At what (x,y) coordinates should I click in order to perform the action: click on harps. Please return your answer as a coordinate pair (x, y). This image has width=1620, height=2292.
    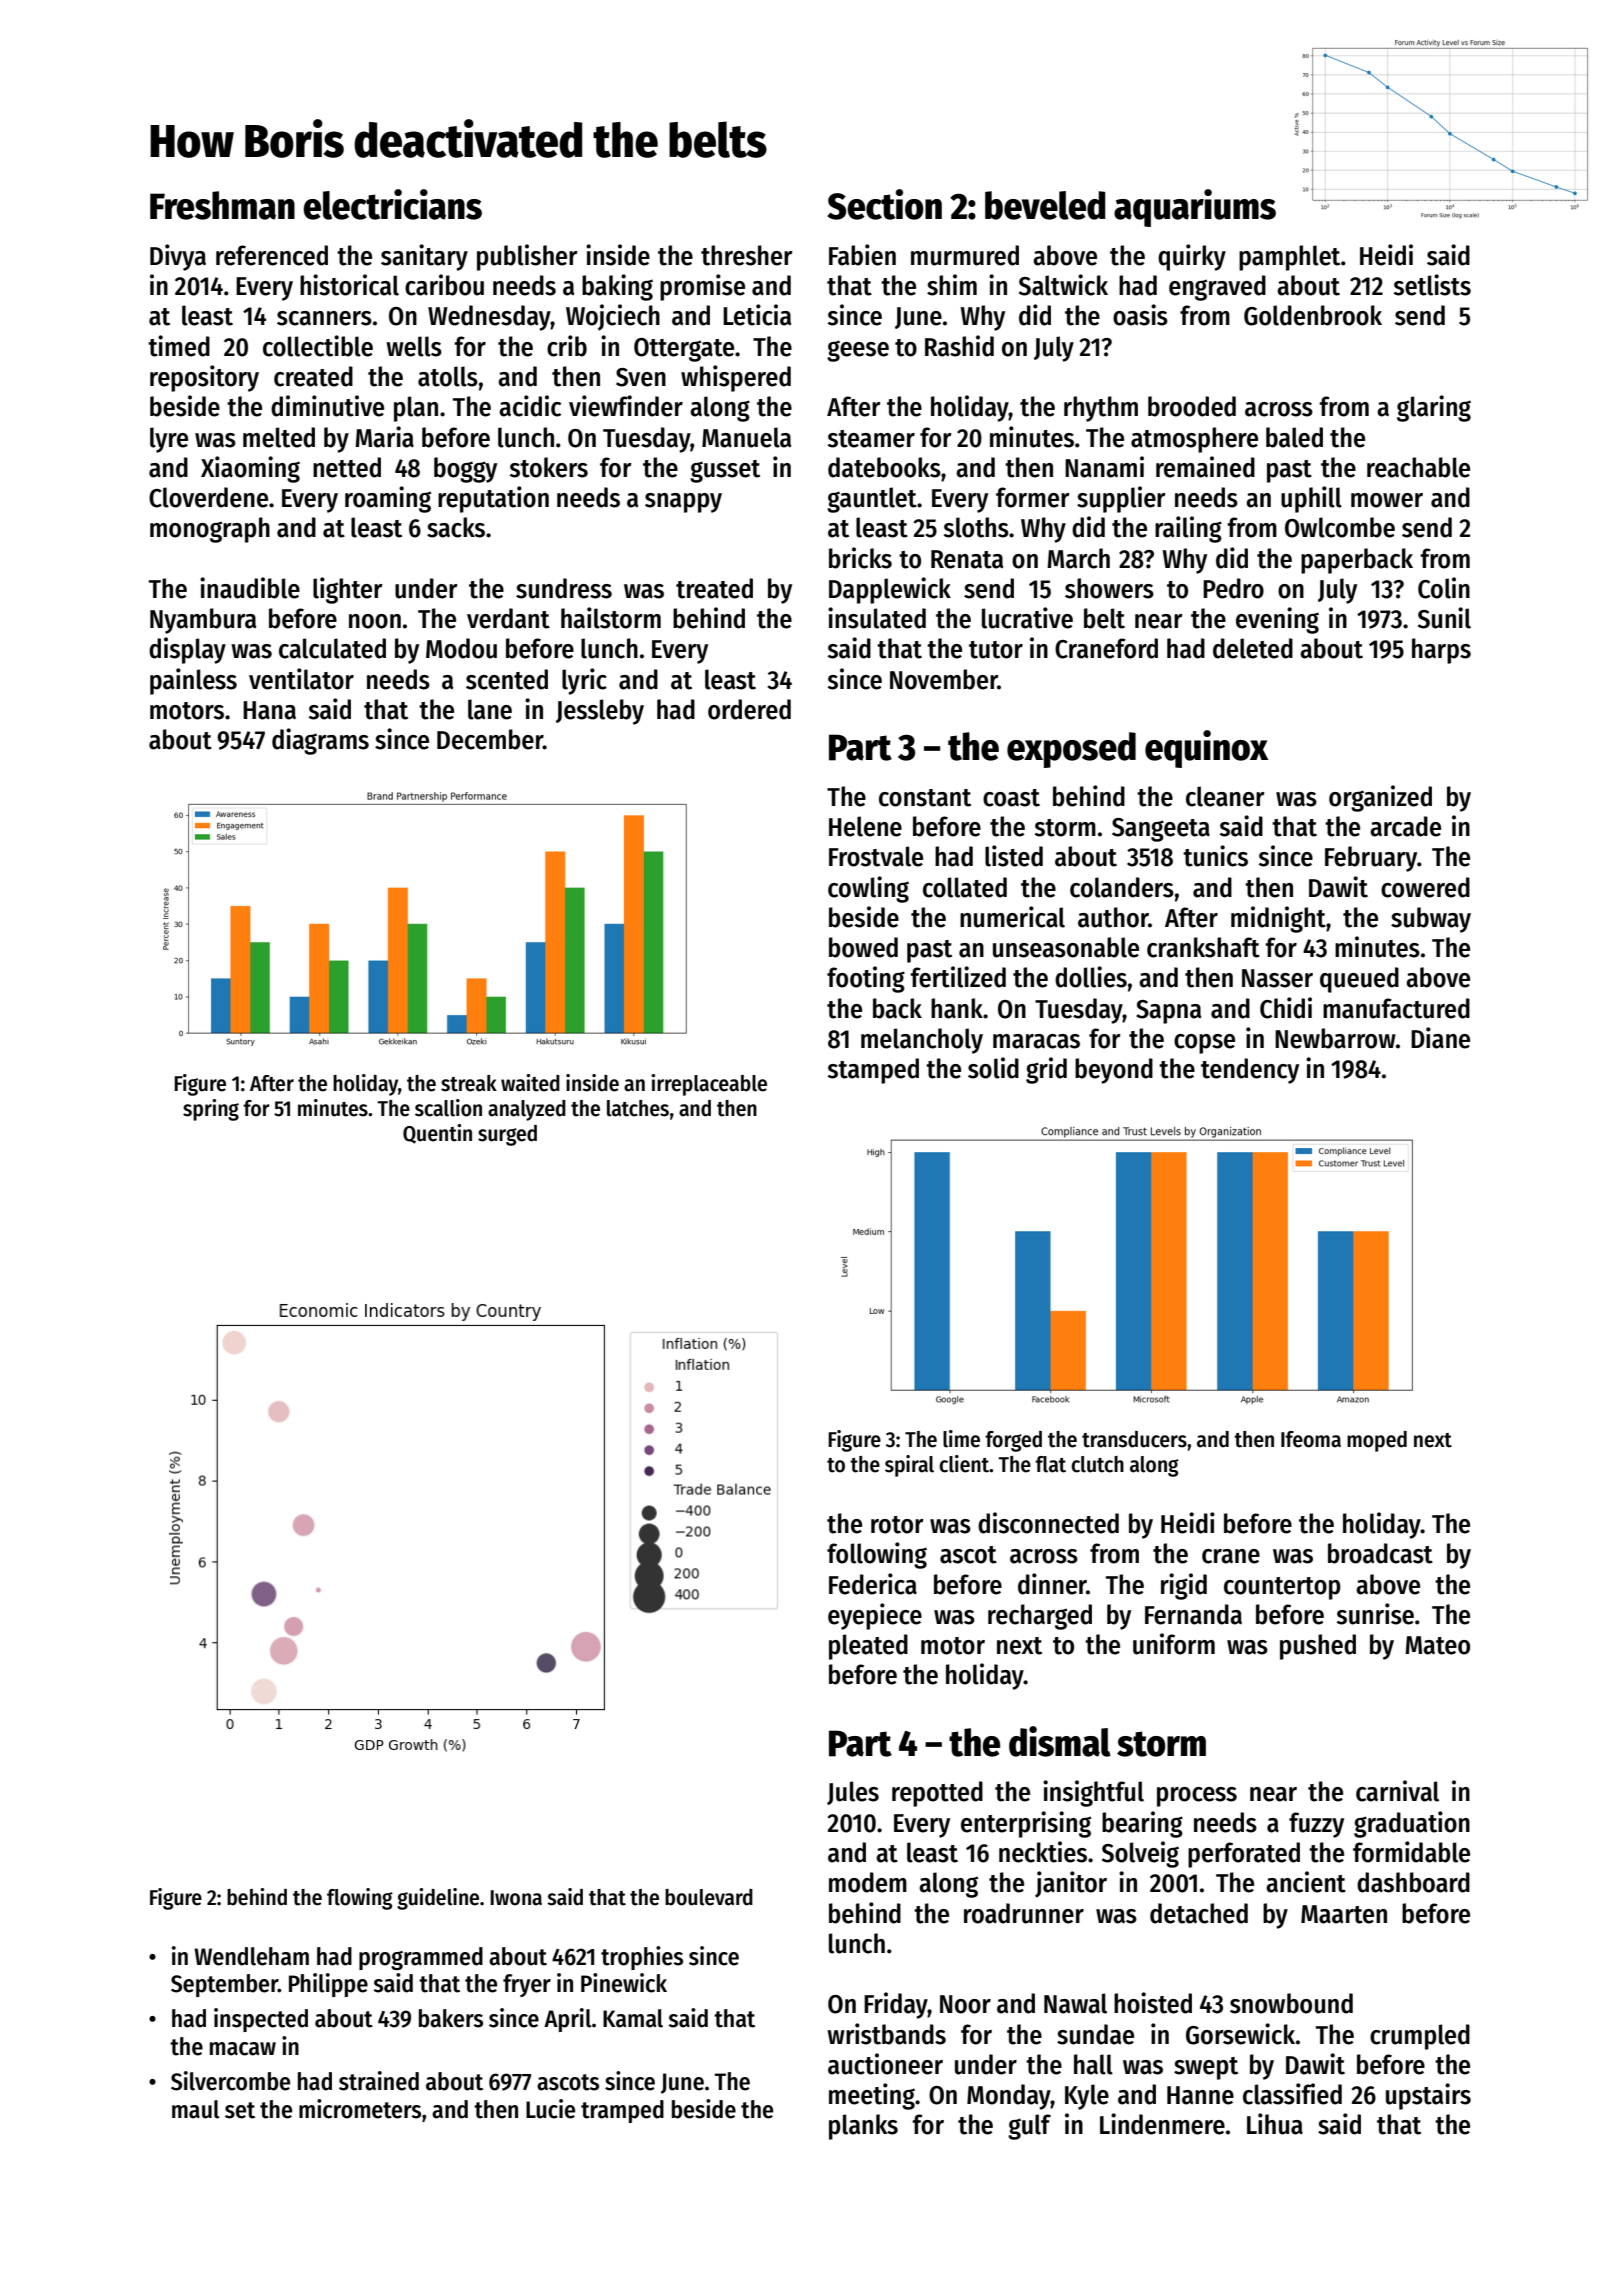
    Looking at the image, I should click on (1441, 651).
